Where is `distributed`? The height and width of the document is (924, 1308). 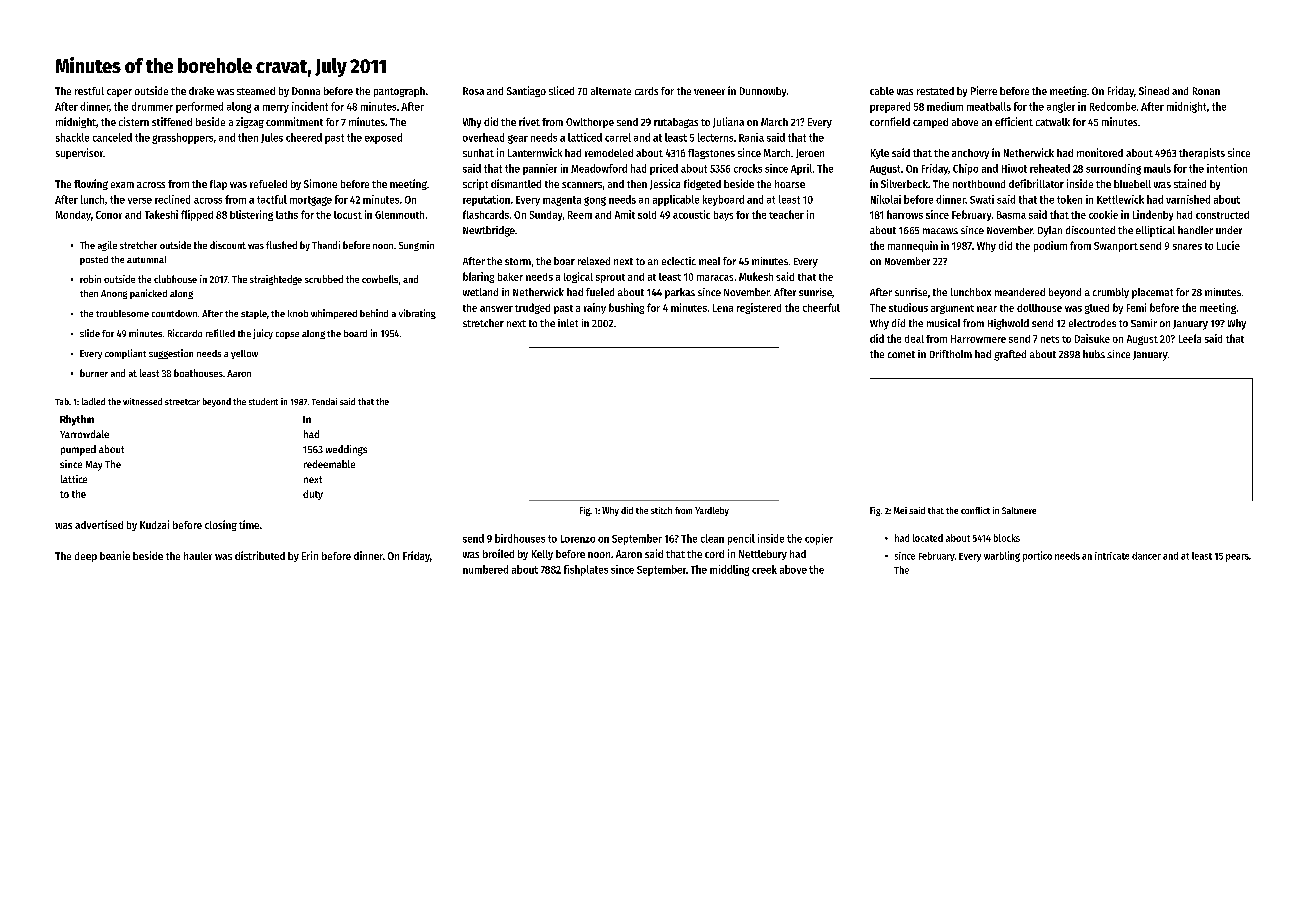
distributed is located at coordinates (260, 555).
